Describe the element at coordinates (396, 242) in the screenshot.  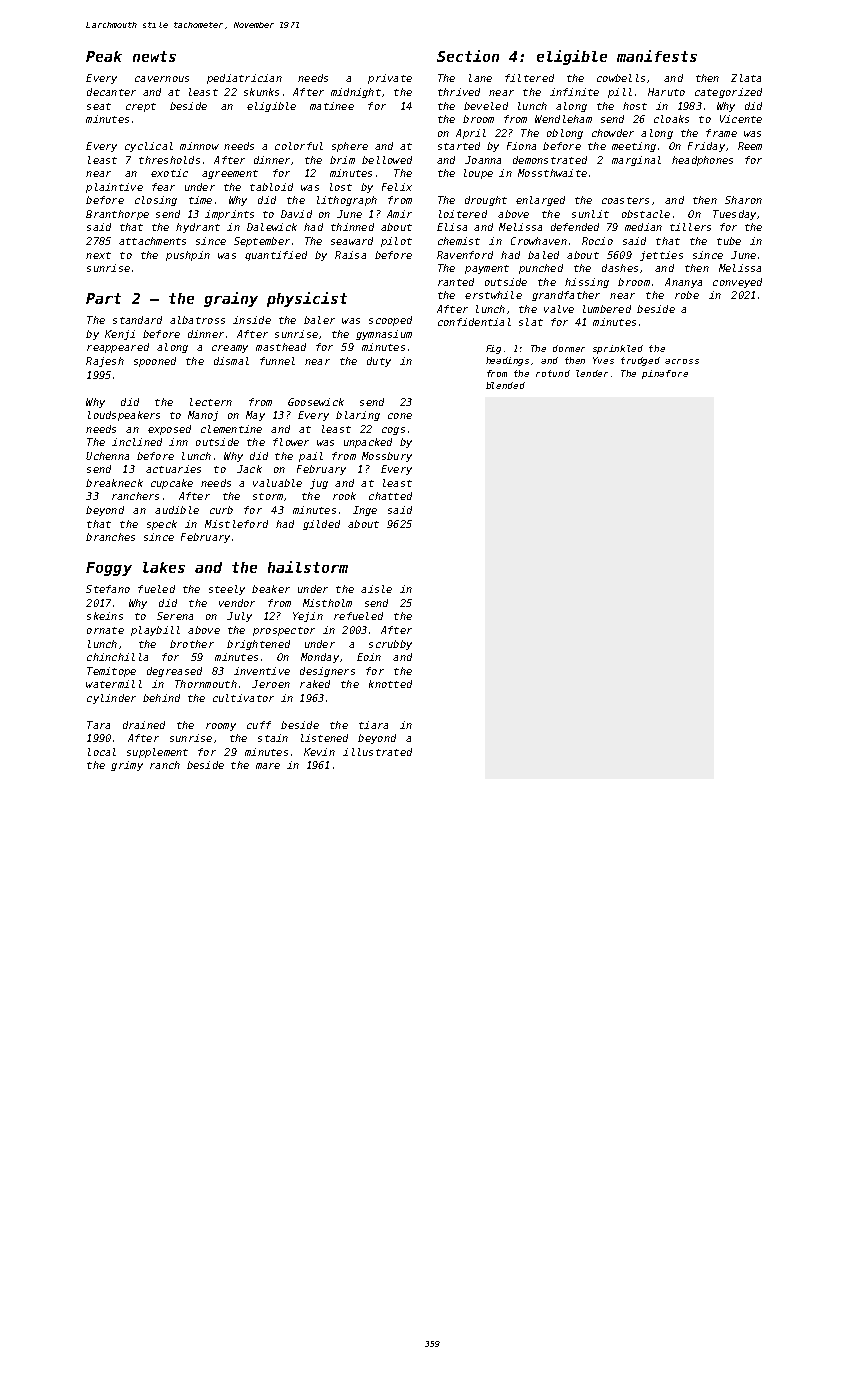
I see `pilot` at that location.
